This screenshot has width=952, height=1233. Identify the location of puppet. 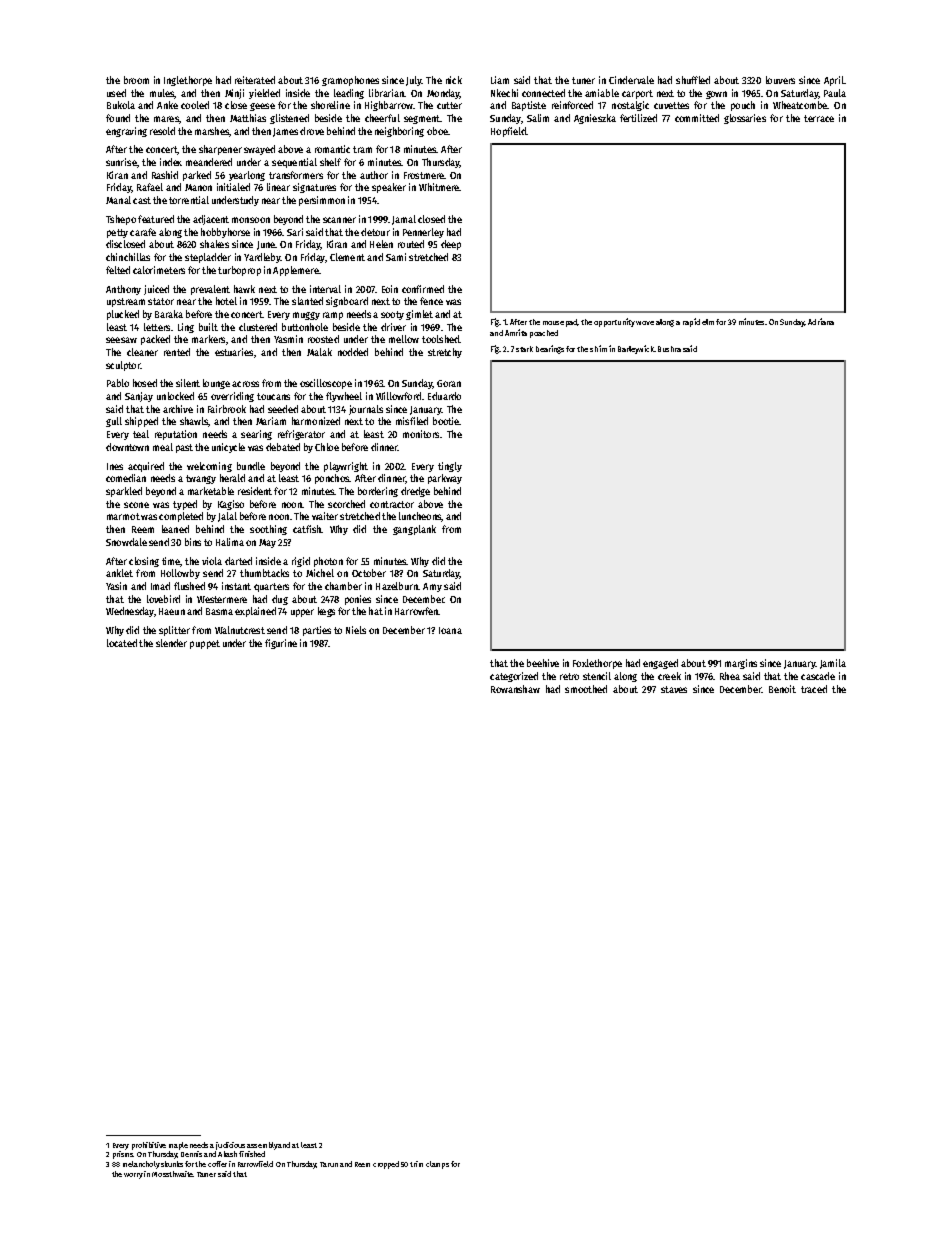
(205, 644).
